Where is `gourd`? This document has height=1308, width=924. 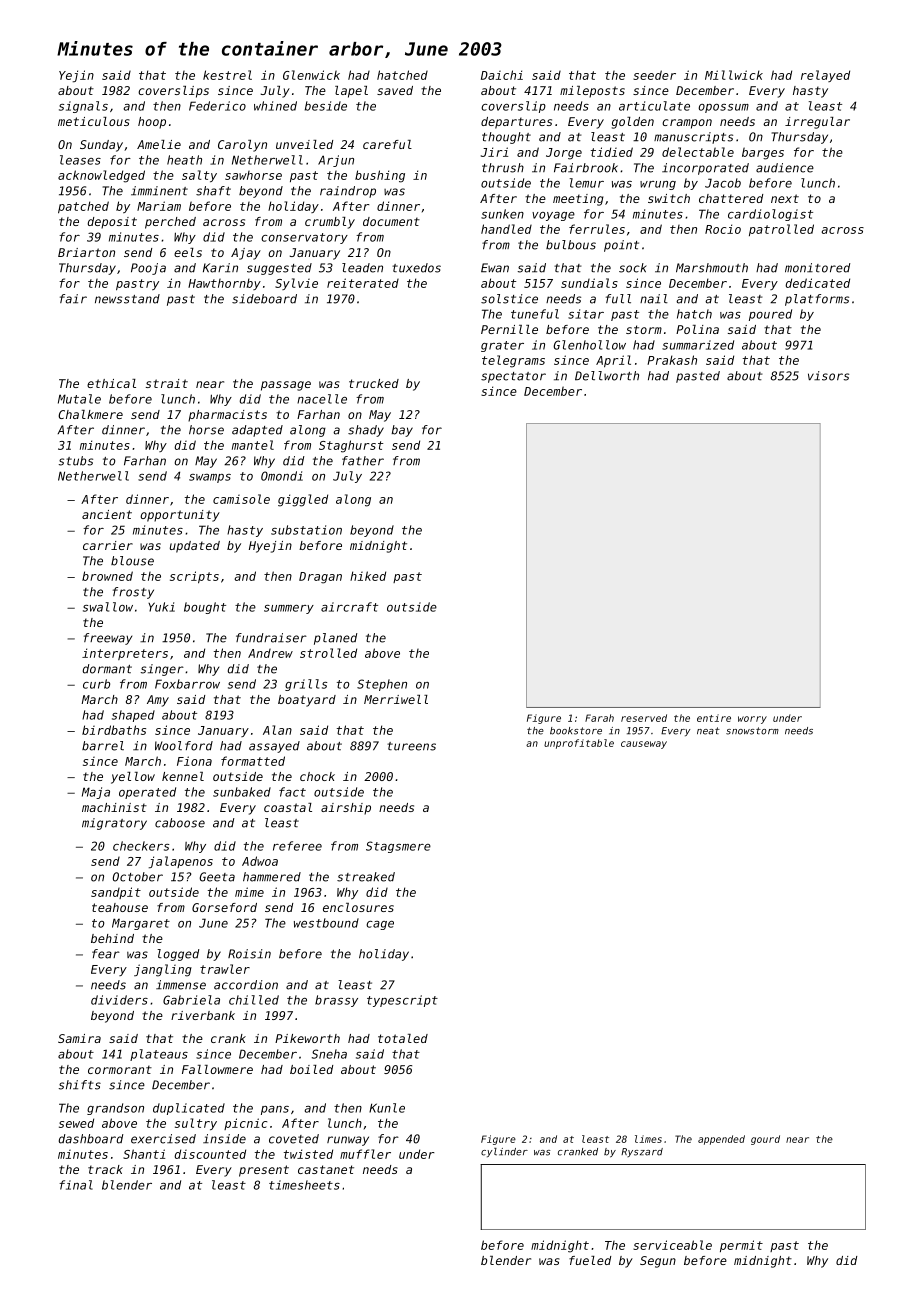 gourd is located at coordinates (765, 1140).
